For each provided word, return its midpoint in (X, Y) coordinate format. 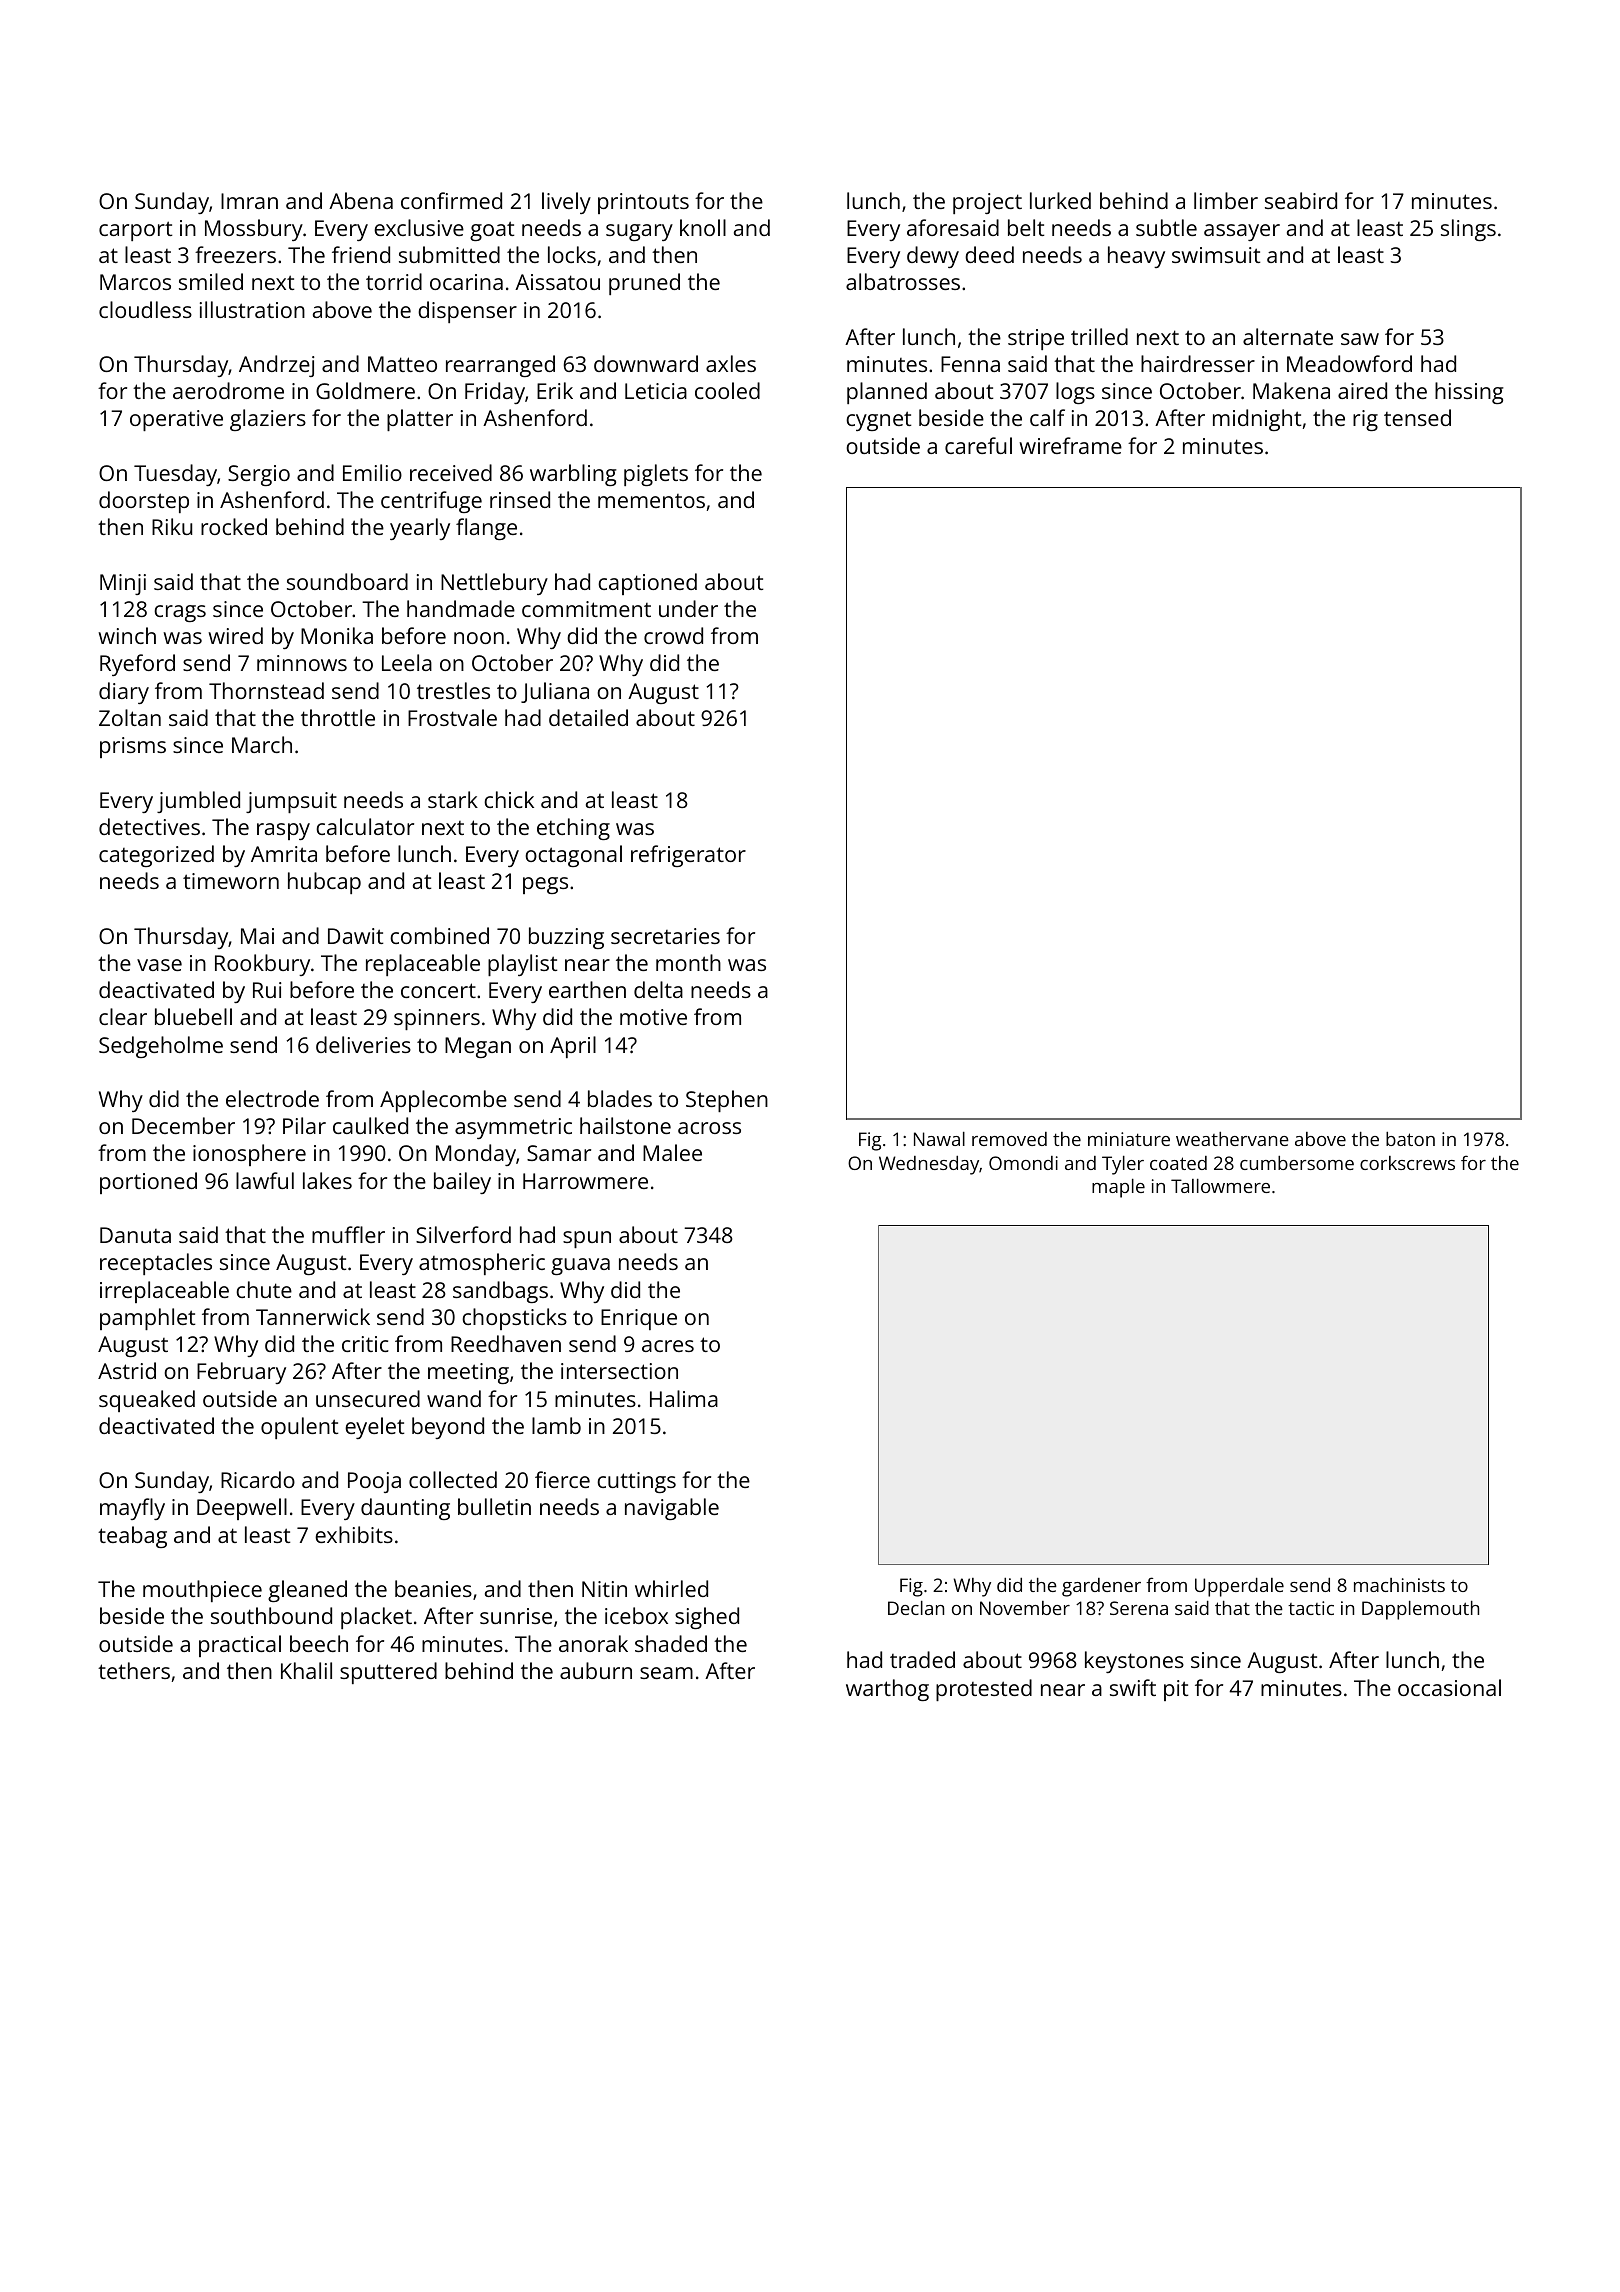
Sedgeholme (161, 1047)
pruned (644, 284)
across (709, 1128)
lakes (327, 1180)
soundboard (347, 581)
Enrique (639, 1319)
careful (978, 445)
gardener (1101, 1587)
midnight (1257, 420)
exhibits (354, 1534)
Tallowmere (1220, 1186)
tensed (1417, 417)
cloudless (145, 309)
